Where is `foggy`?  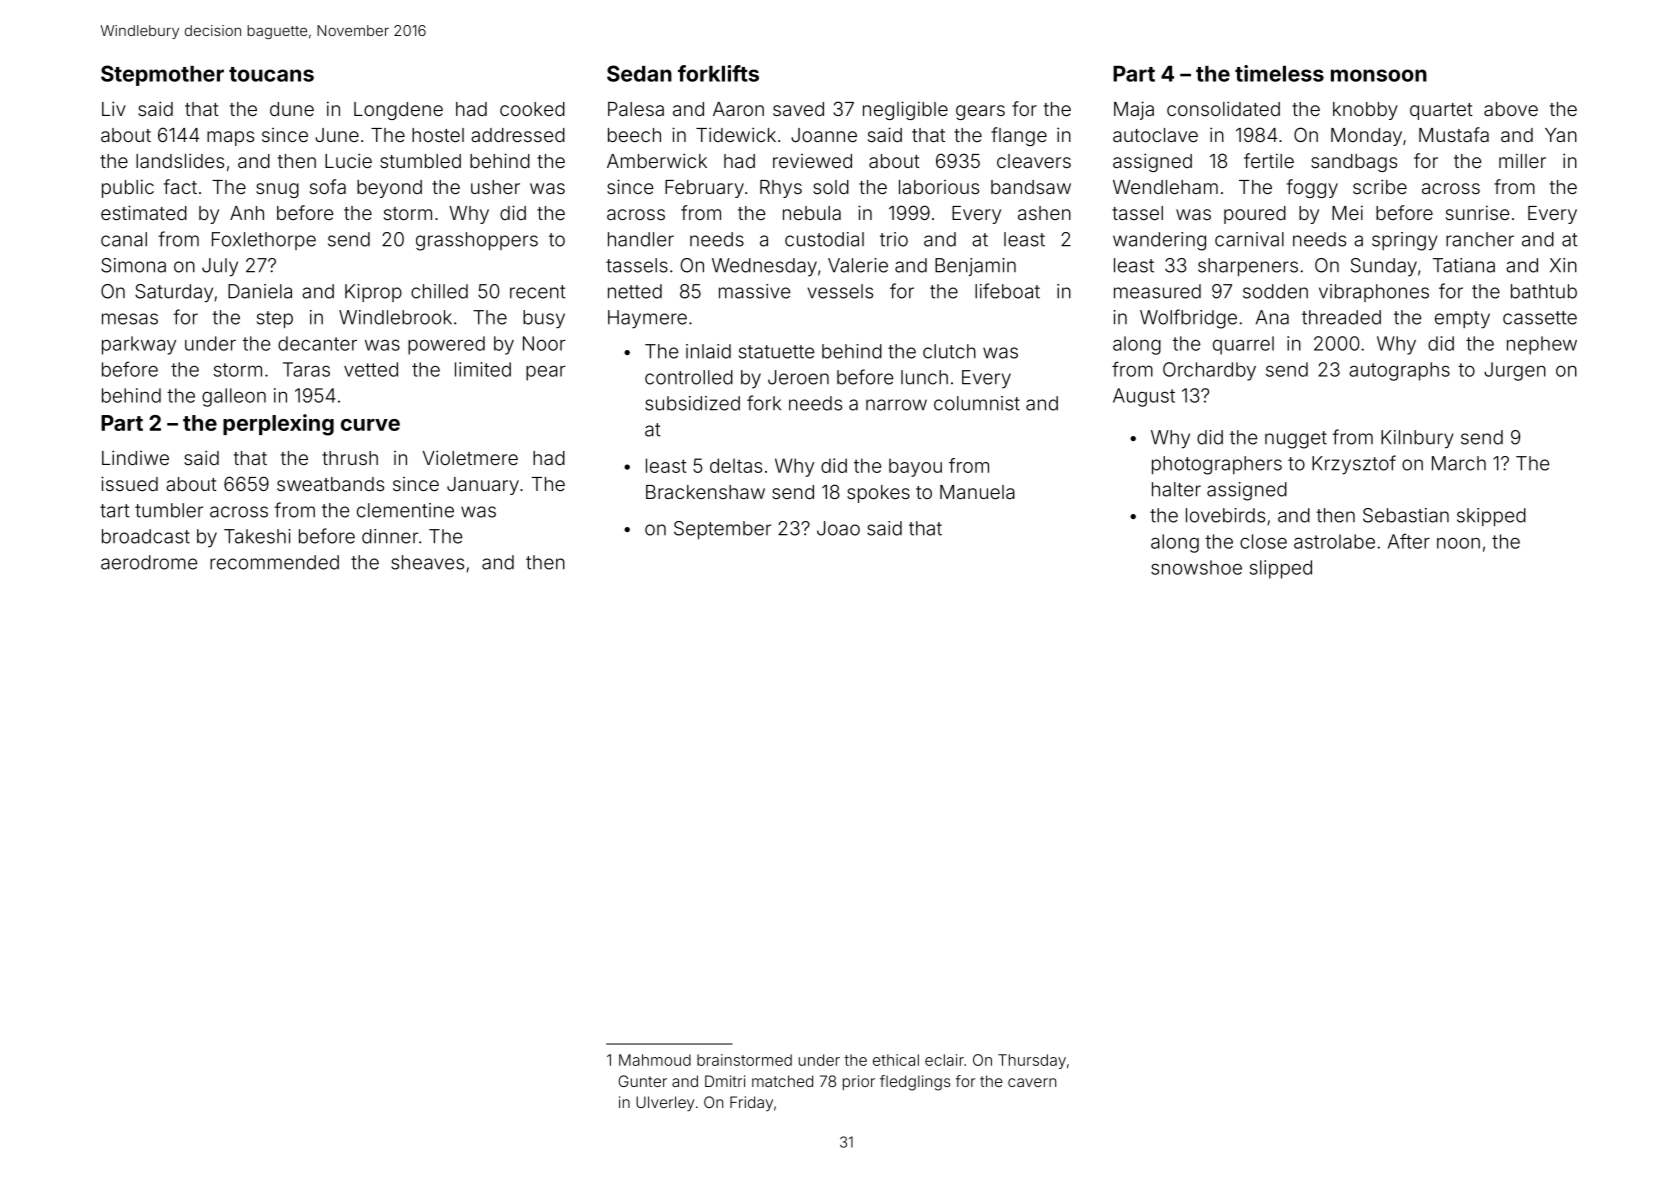 foggy is located at coordinates (1312, 188).
